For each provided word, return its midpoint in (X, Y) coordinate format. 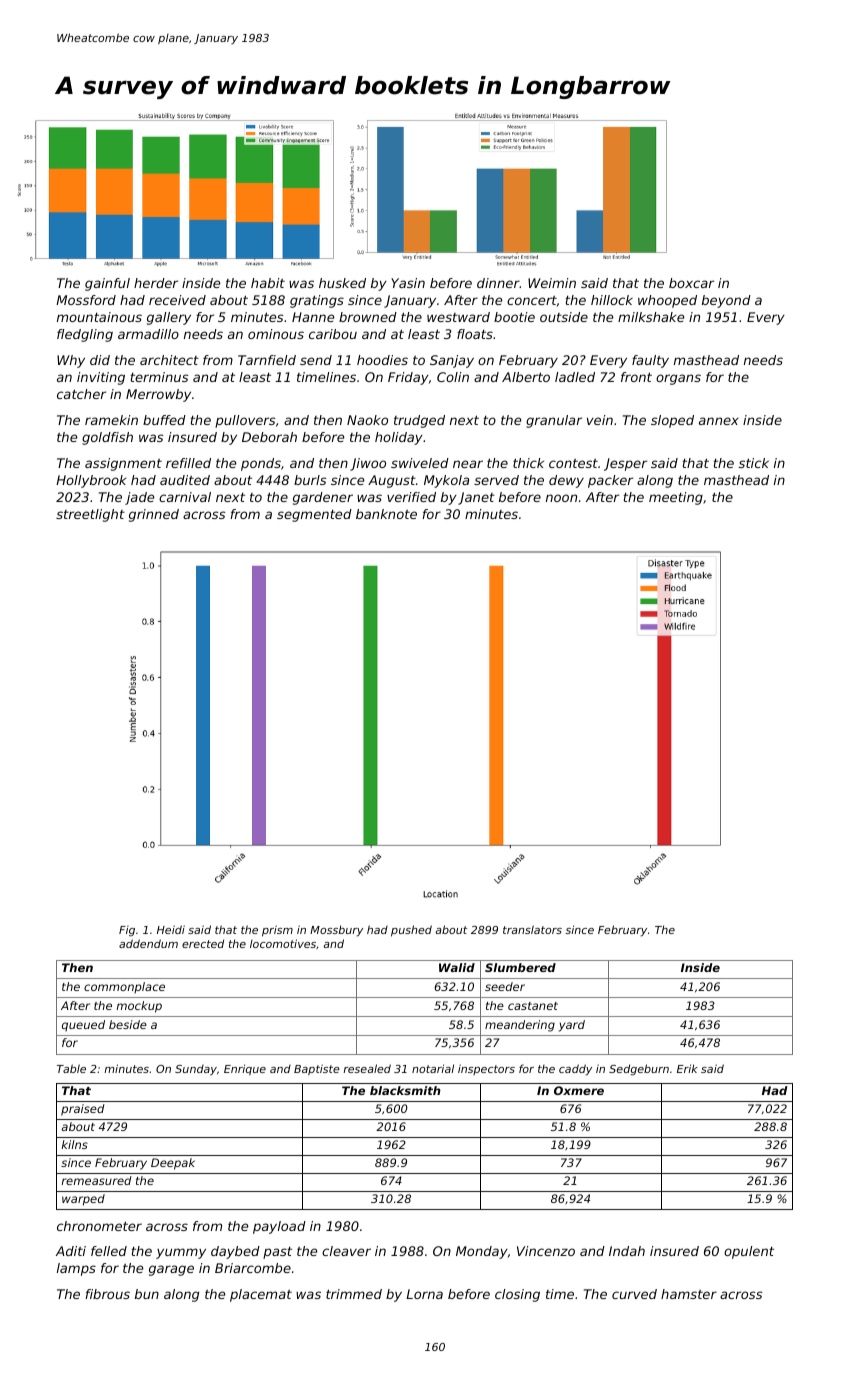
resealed (367, 1068)
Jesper (625, 464)
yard (572, 1026)
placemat (261, 1295)
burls (310, 480)
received (177, 300)
